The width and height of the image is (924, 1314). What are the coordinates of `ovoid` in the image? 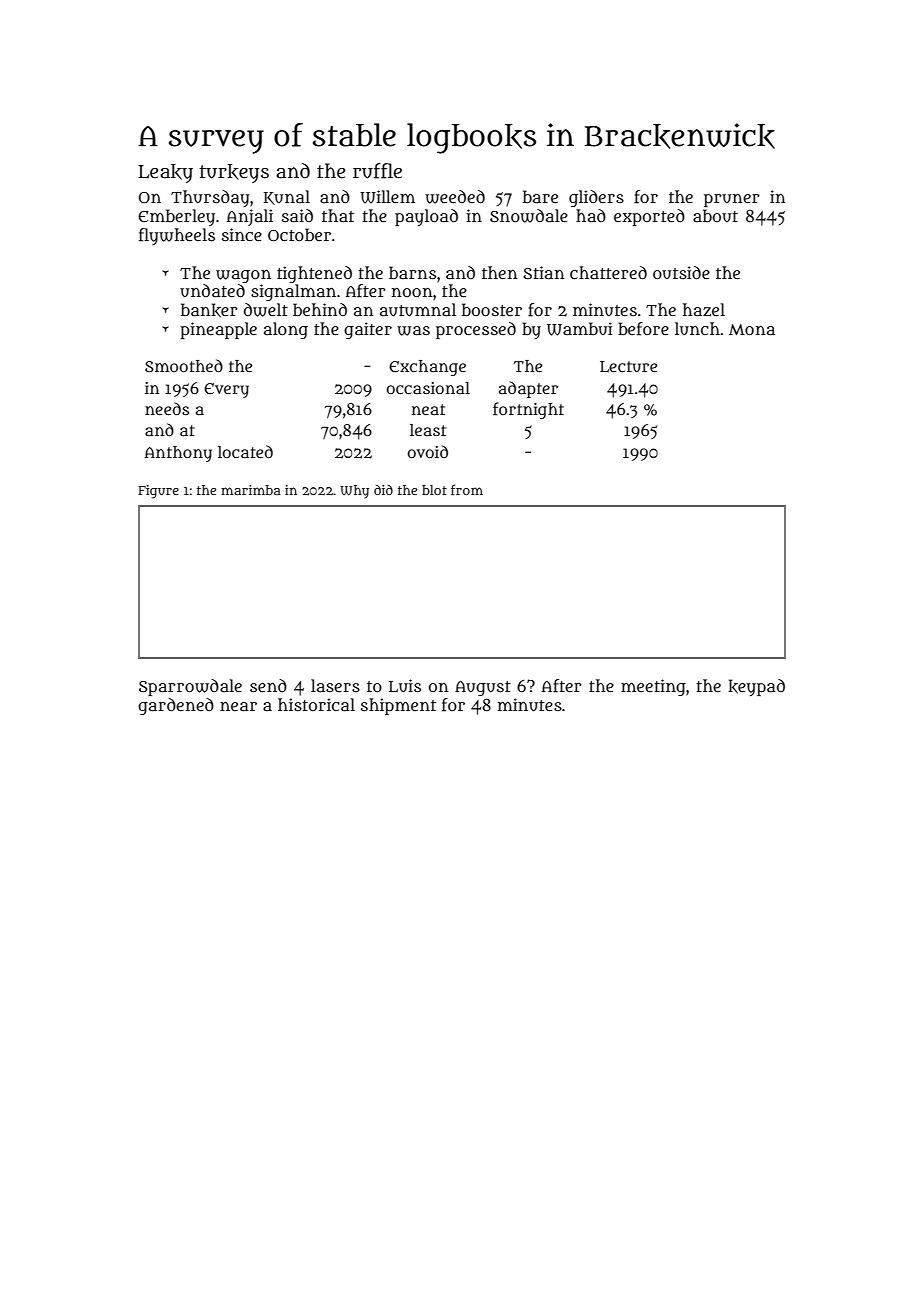 It's located at (428, 451).
